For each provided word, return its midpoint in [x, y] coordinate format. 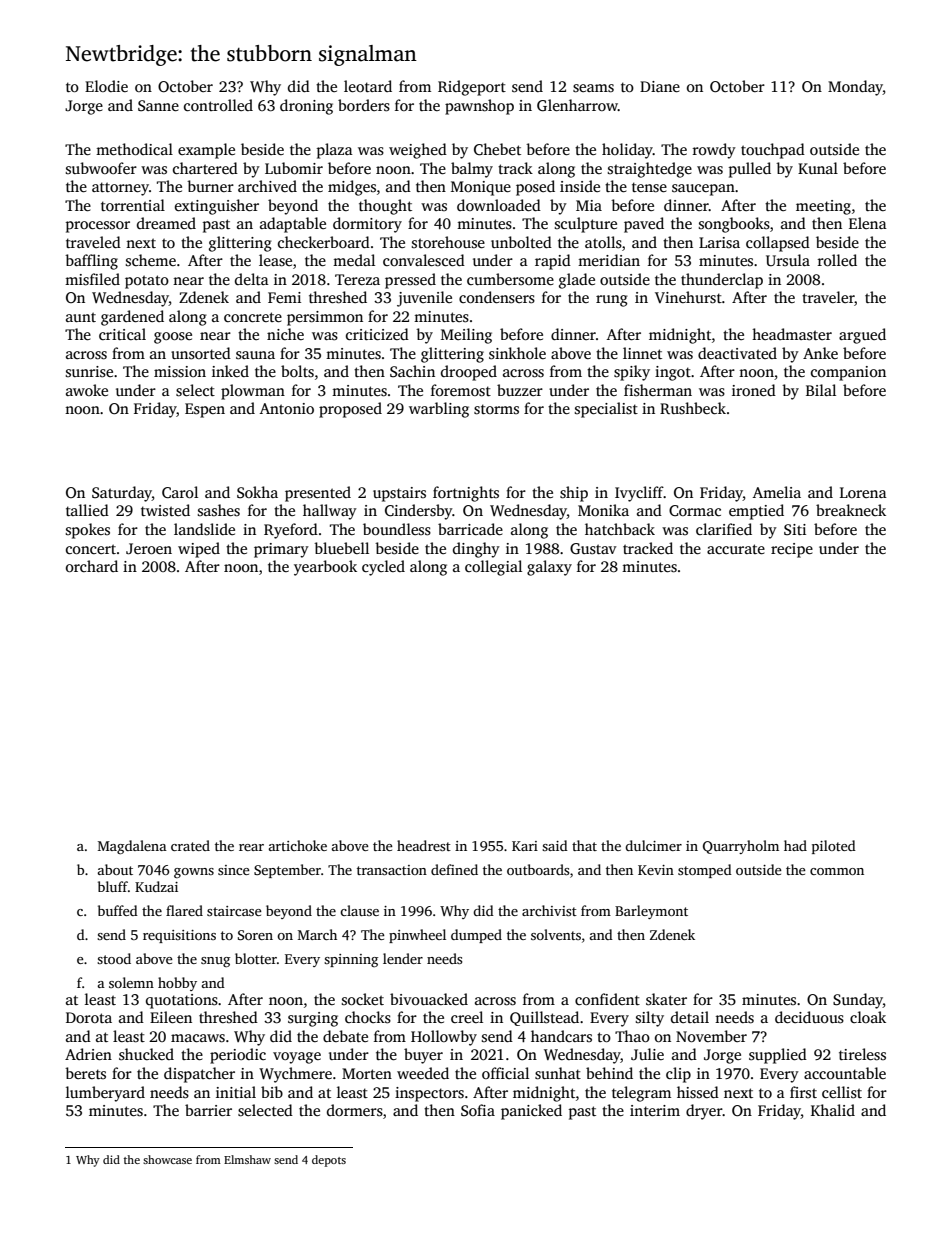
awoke [87, 390]
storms [496, 409]
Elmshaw [247, 1159]
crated [190, 845]
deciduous [809, 1017]
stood [114, 958]
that [584, 845]
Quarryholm [741, 847]
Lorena [863, 492]
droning [306, 107]
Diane [660, 86]
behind [609, 1073]
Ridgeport [472, 88]
